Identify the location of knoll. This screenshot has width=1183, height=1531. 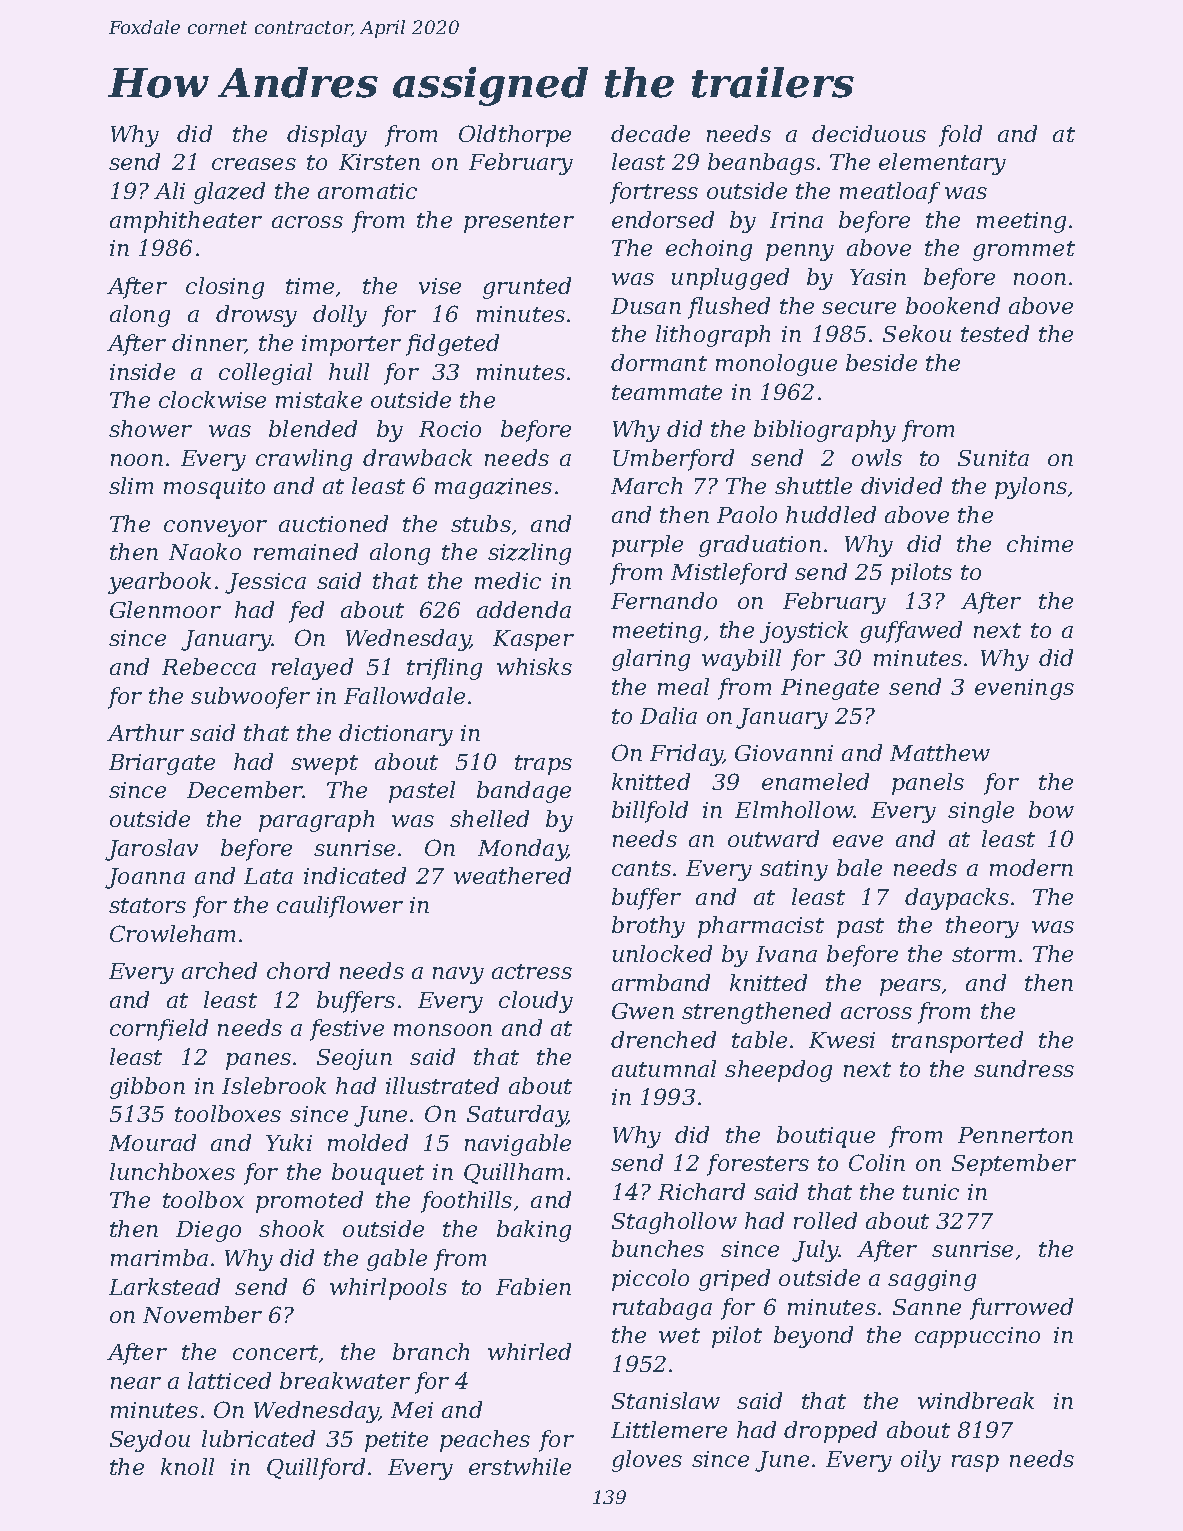
(187, 1466).
